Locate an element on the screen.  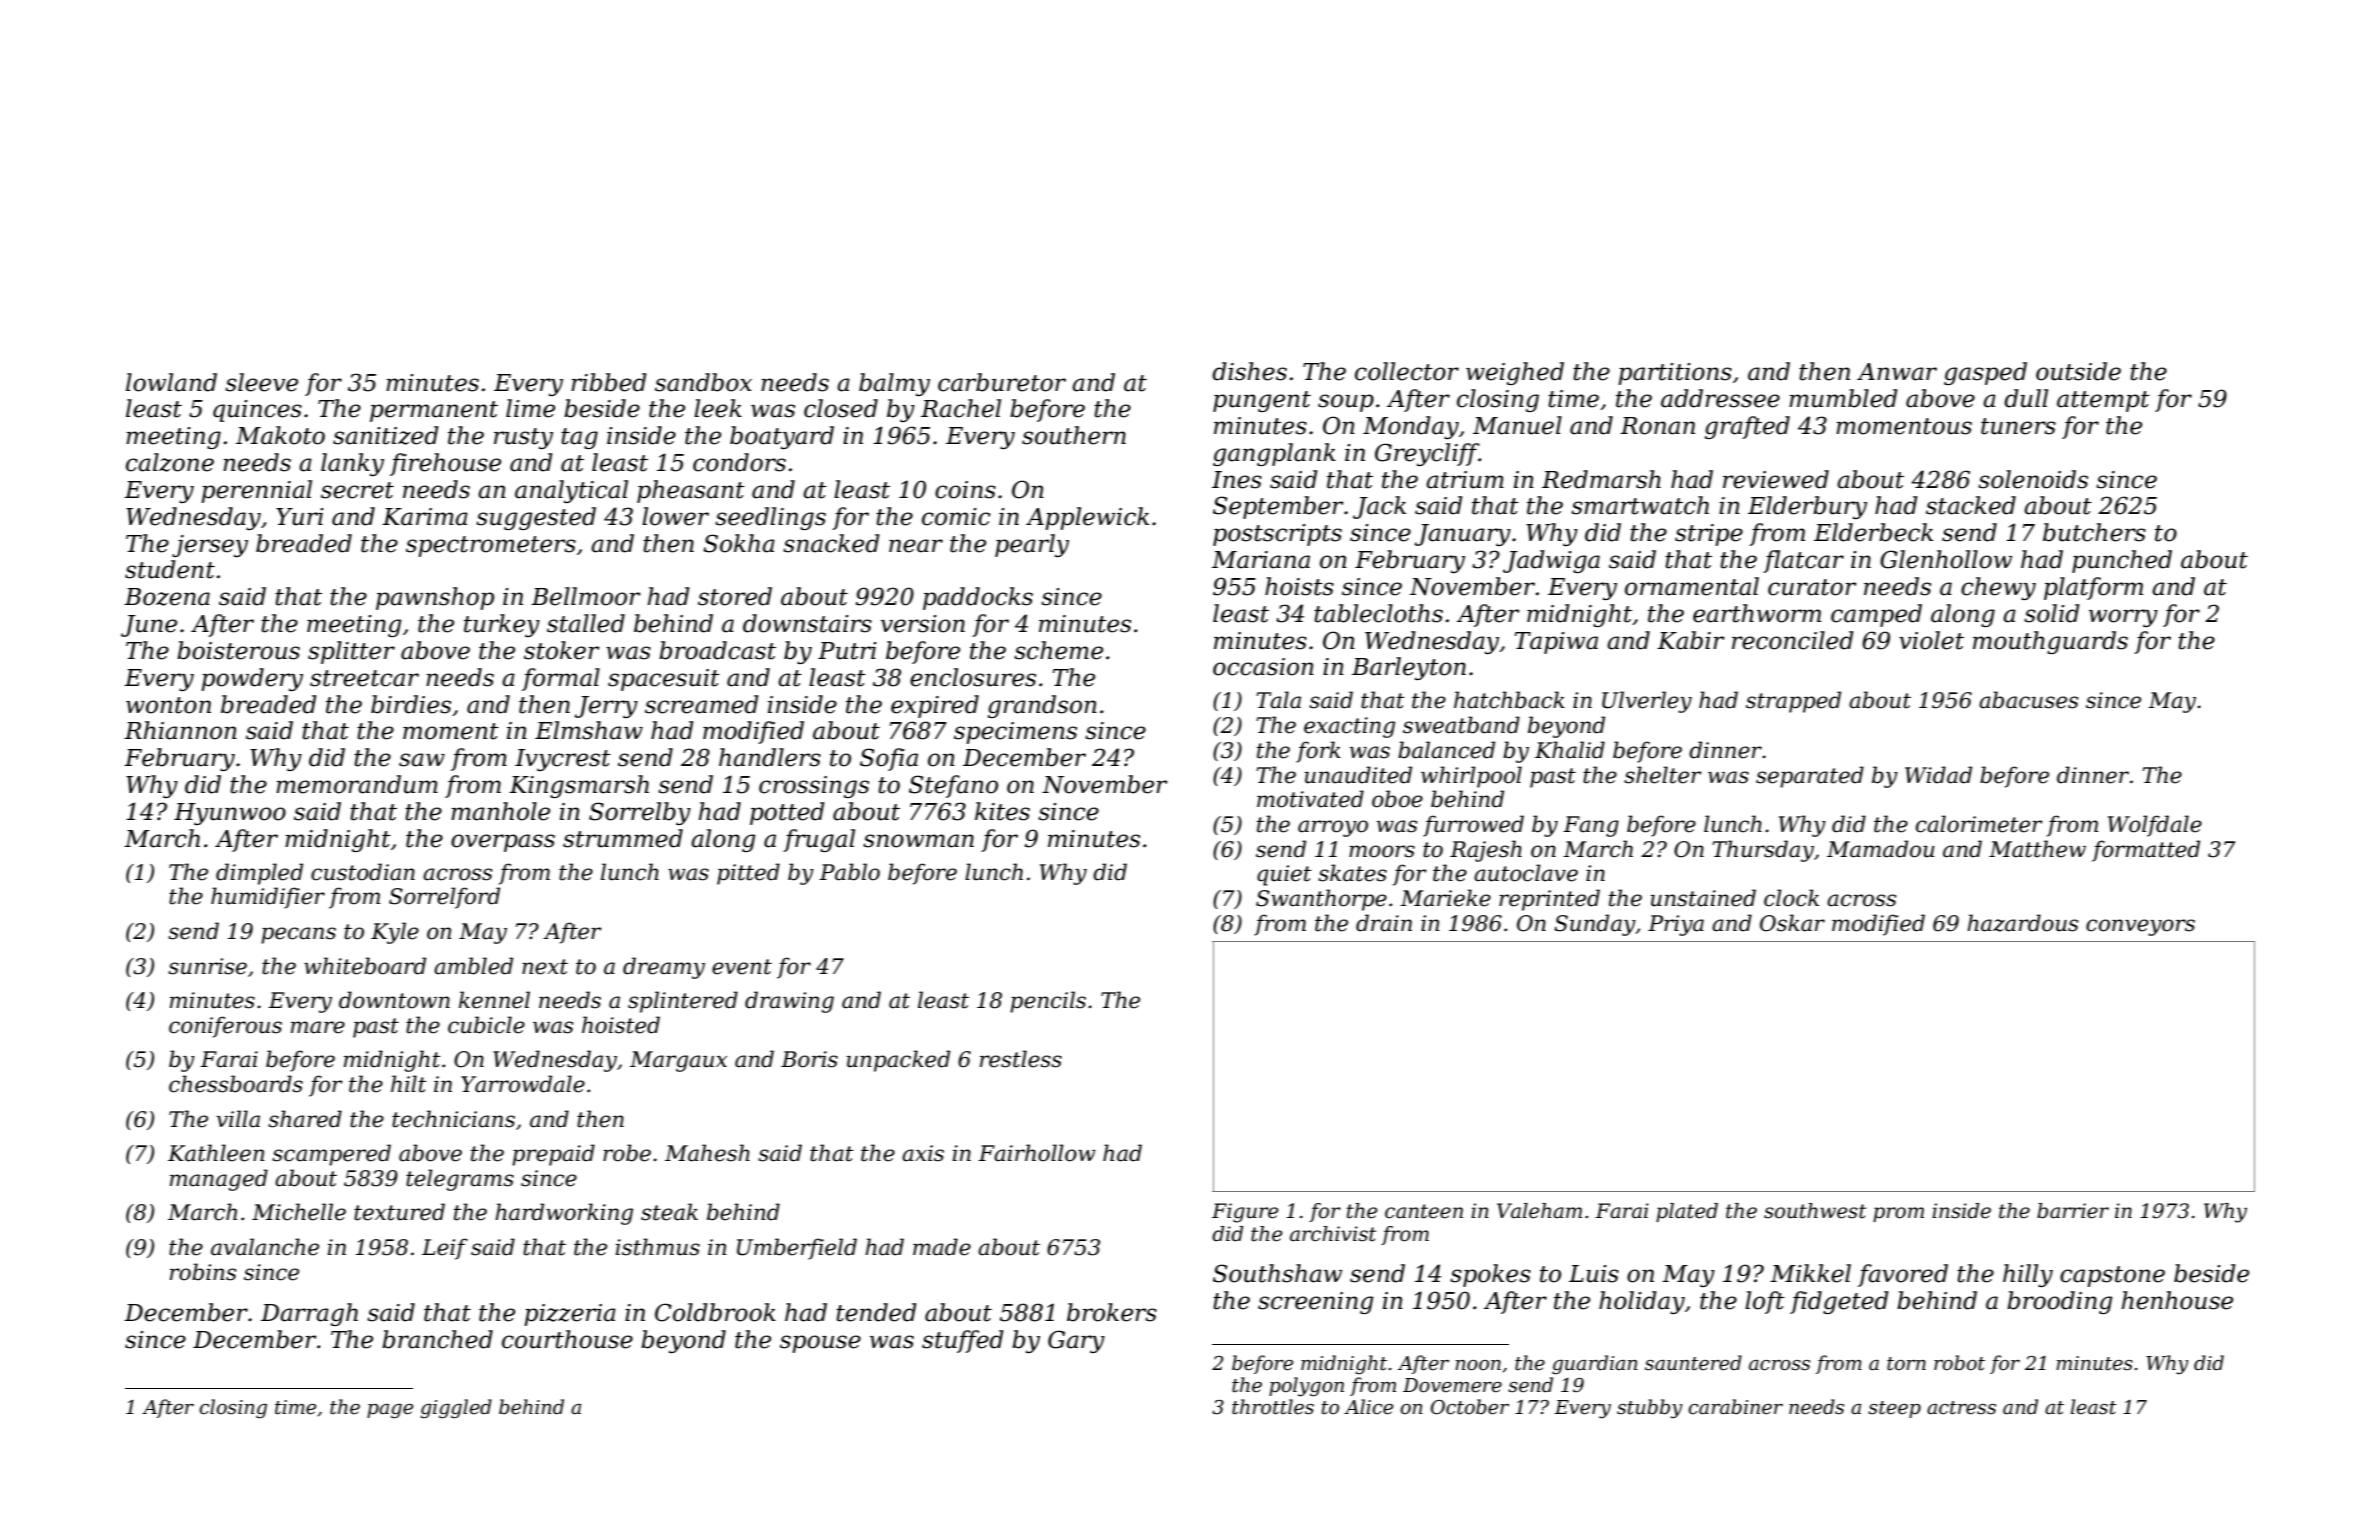
conveyors is located at coordinates (2140, 927).
